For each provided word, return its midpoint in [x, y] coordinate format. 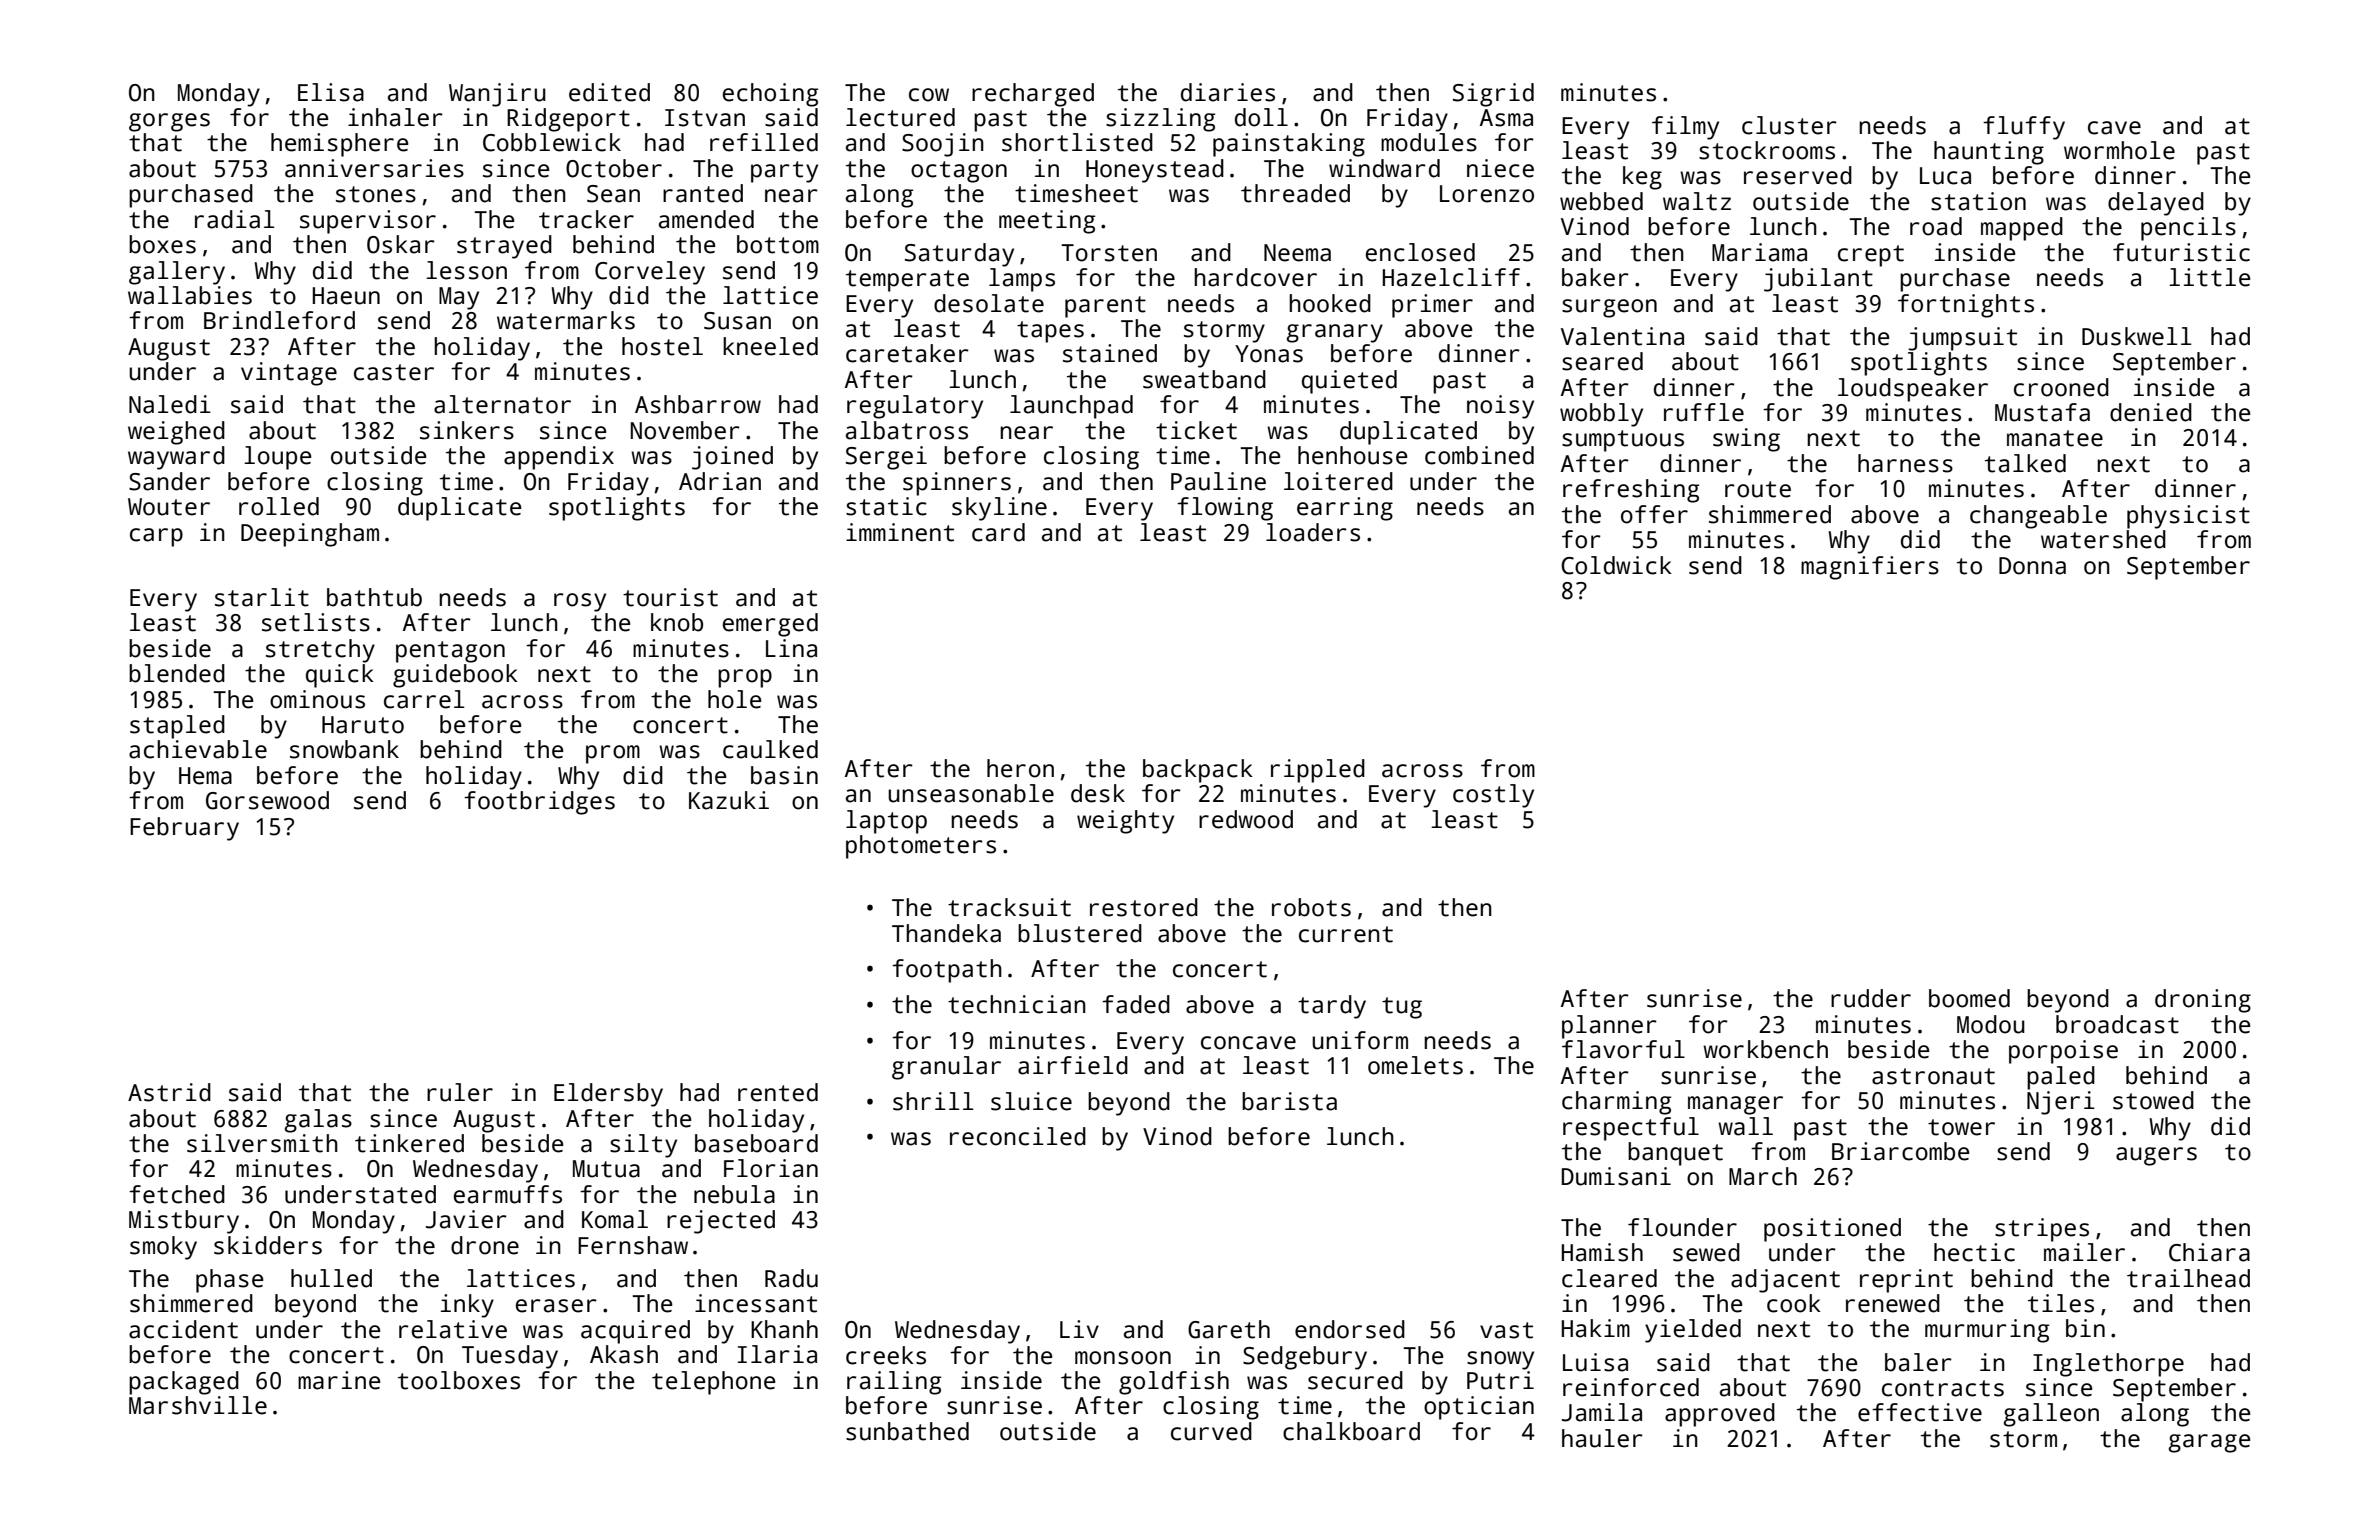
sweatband [1204, 379]
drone [485, 1245]
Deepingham [310, 535]
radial [235, 219]
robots [1311, 907]
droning [2203, 1001]
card [998, 532]
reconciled [1018, 1136]
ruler [460, 1092]
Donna [2032, 566]
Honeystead [1155, 171]
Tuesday [510, 1357]
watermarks [566, 320]
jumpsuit [1963, 339]
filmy [1685, 128]
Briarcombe [1901, 1151]
